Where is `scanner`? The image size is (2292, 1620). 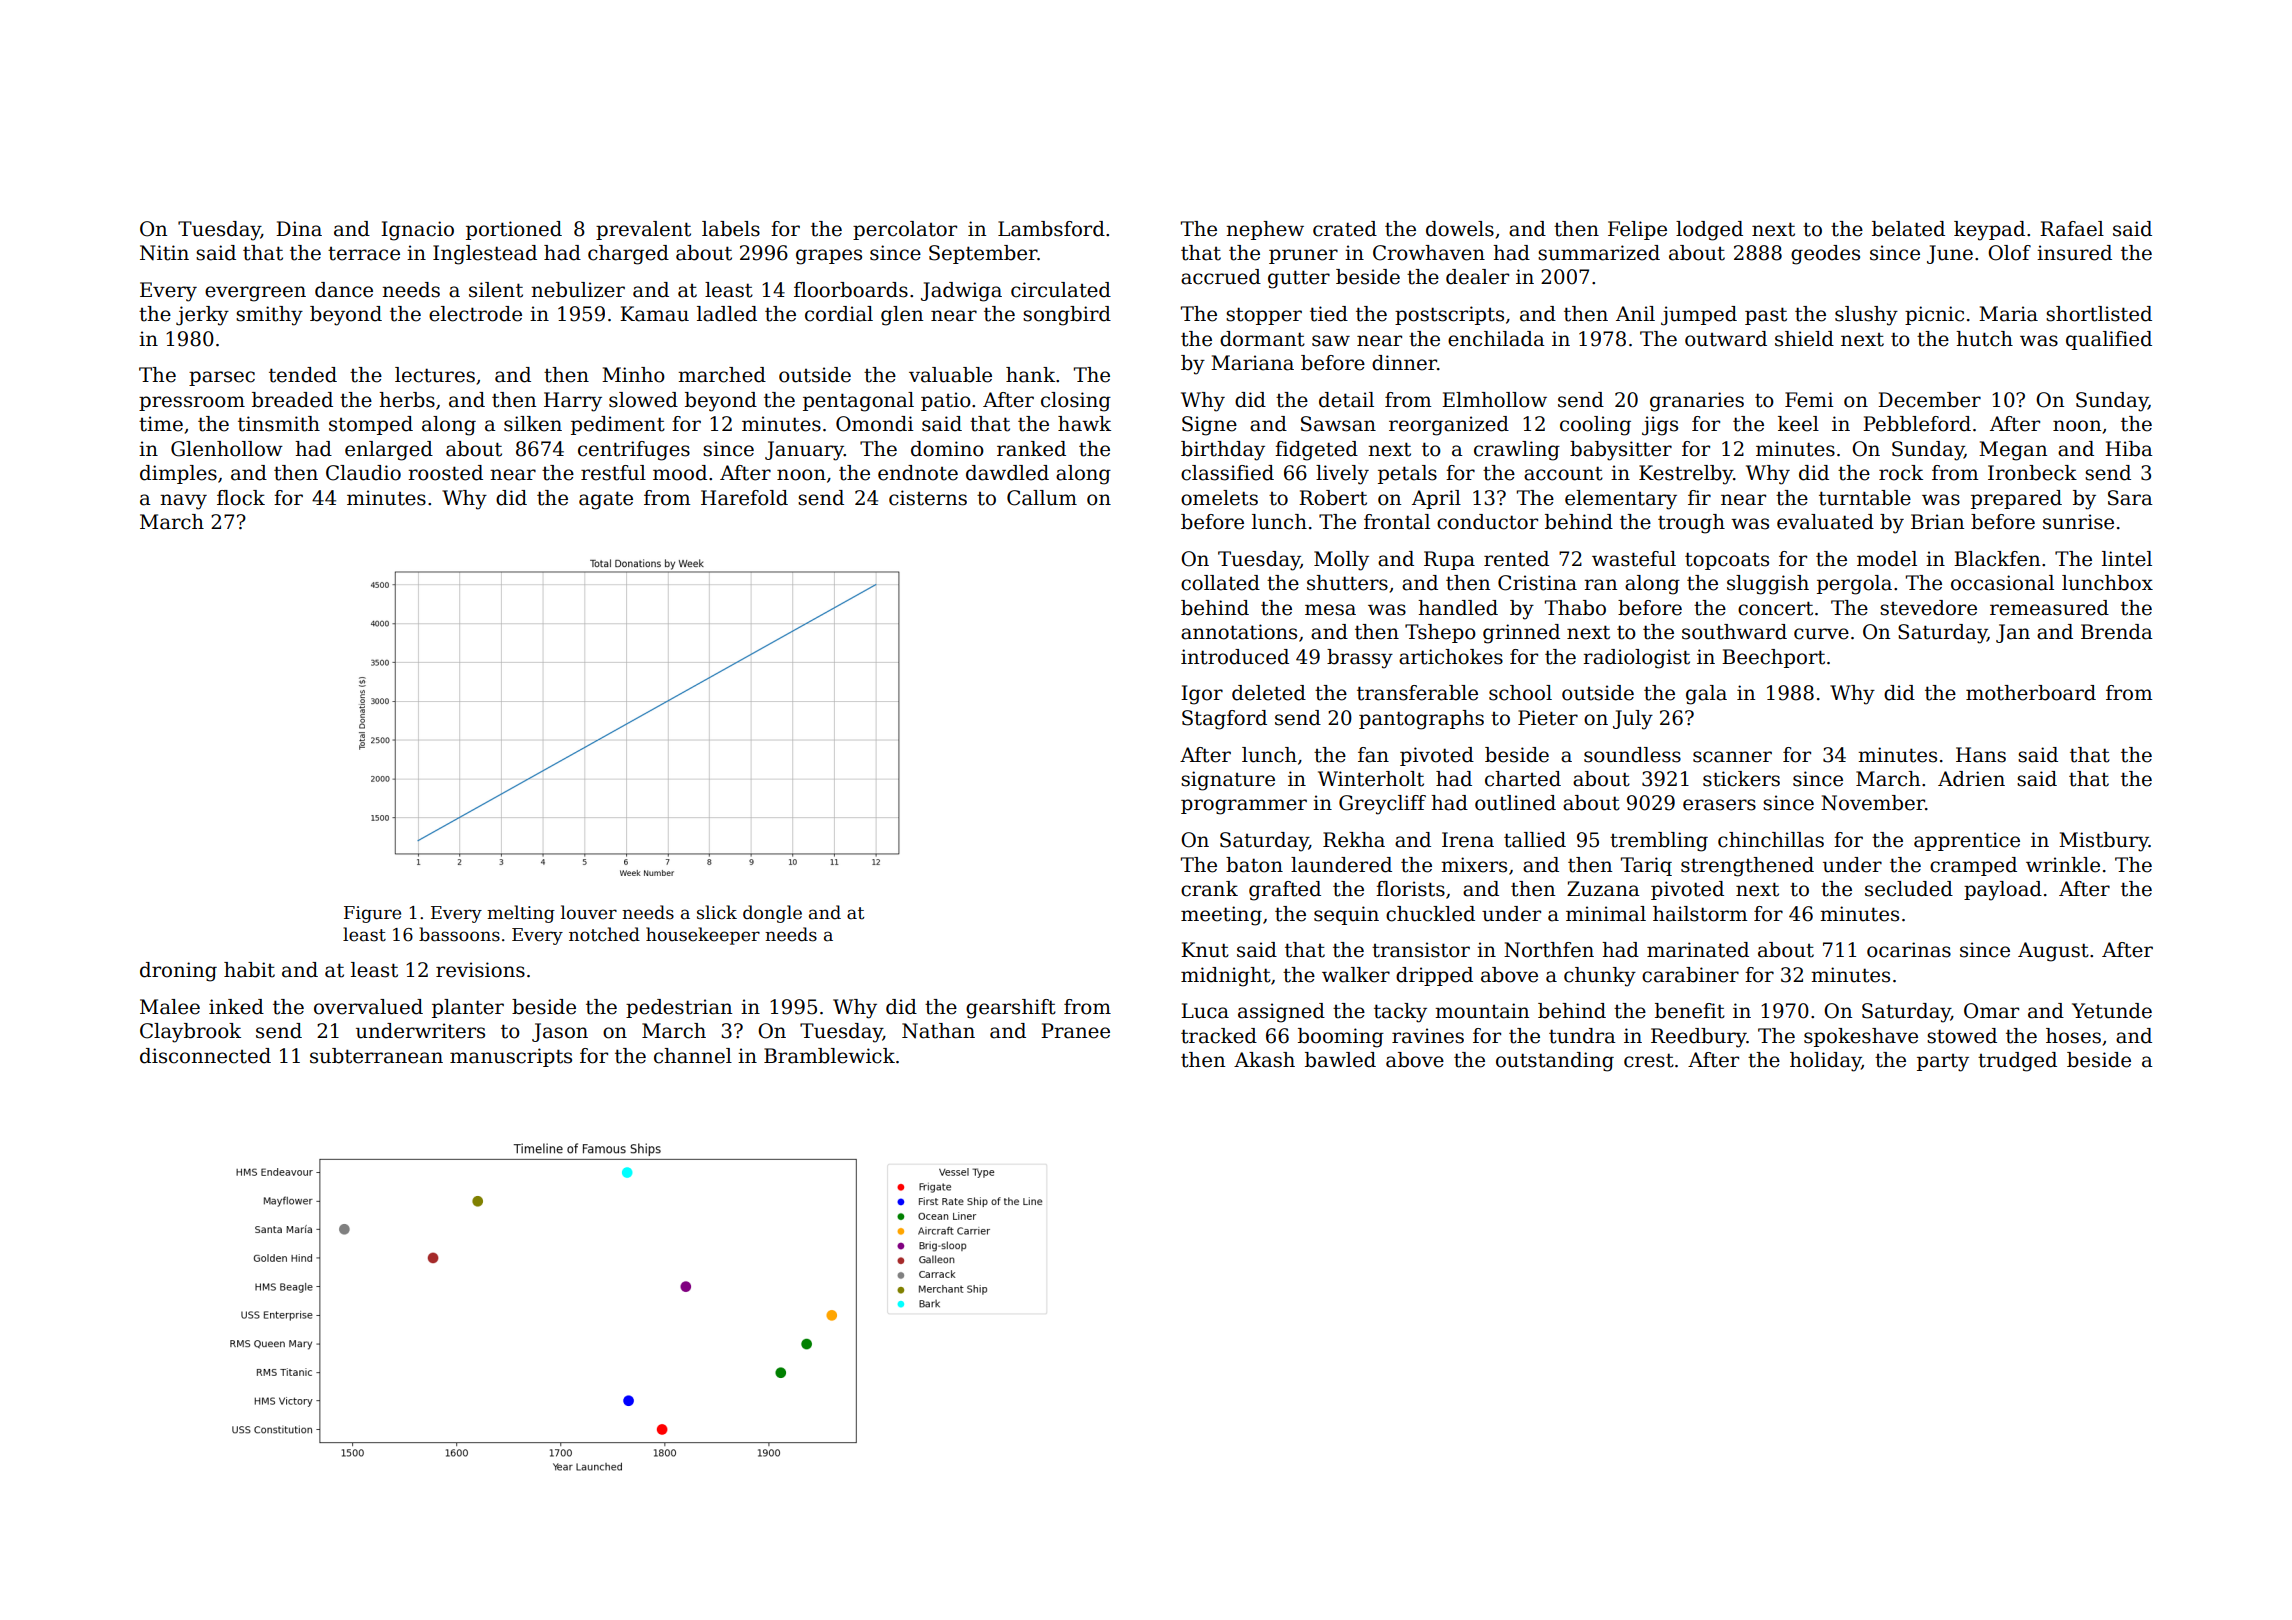 scanner is located at coordinates (1732, 757).
